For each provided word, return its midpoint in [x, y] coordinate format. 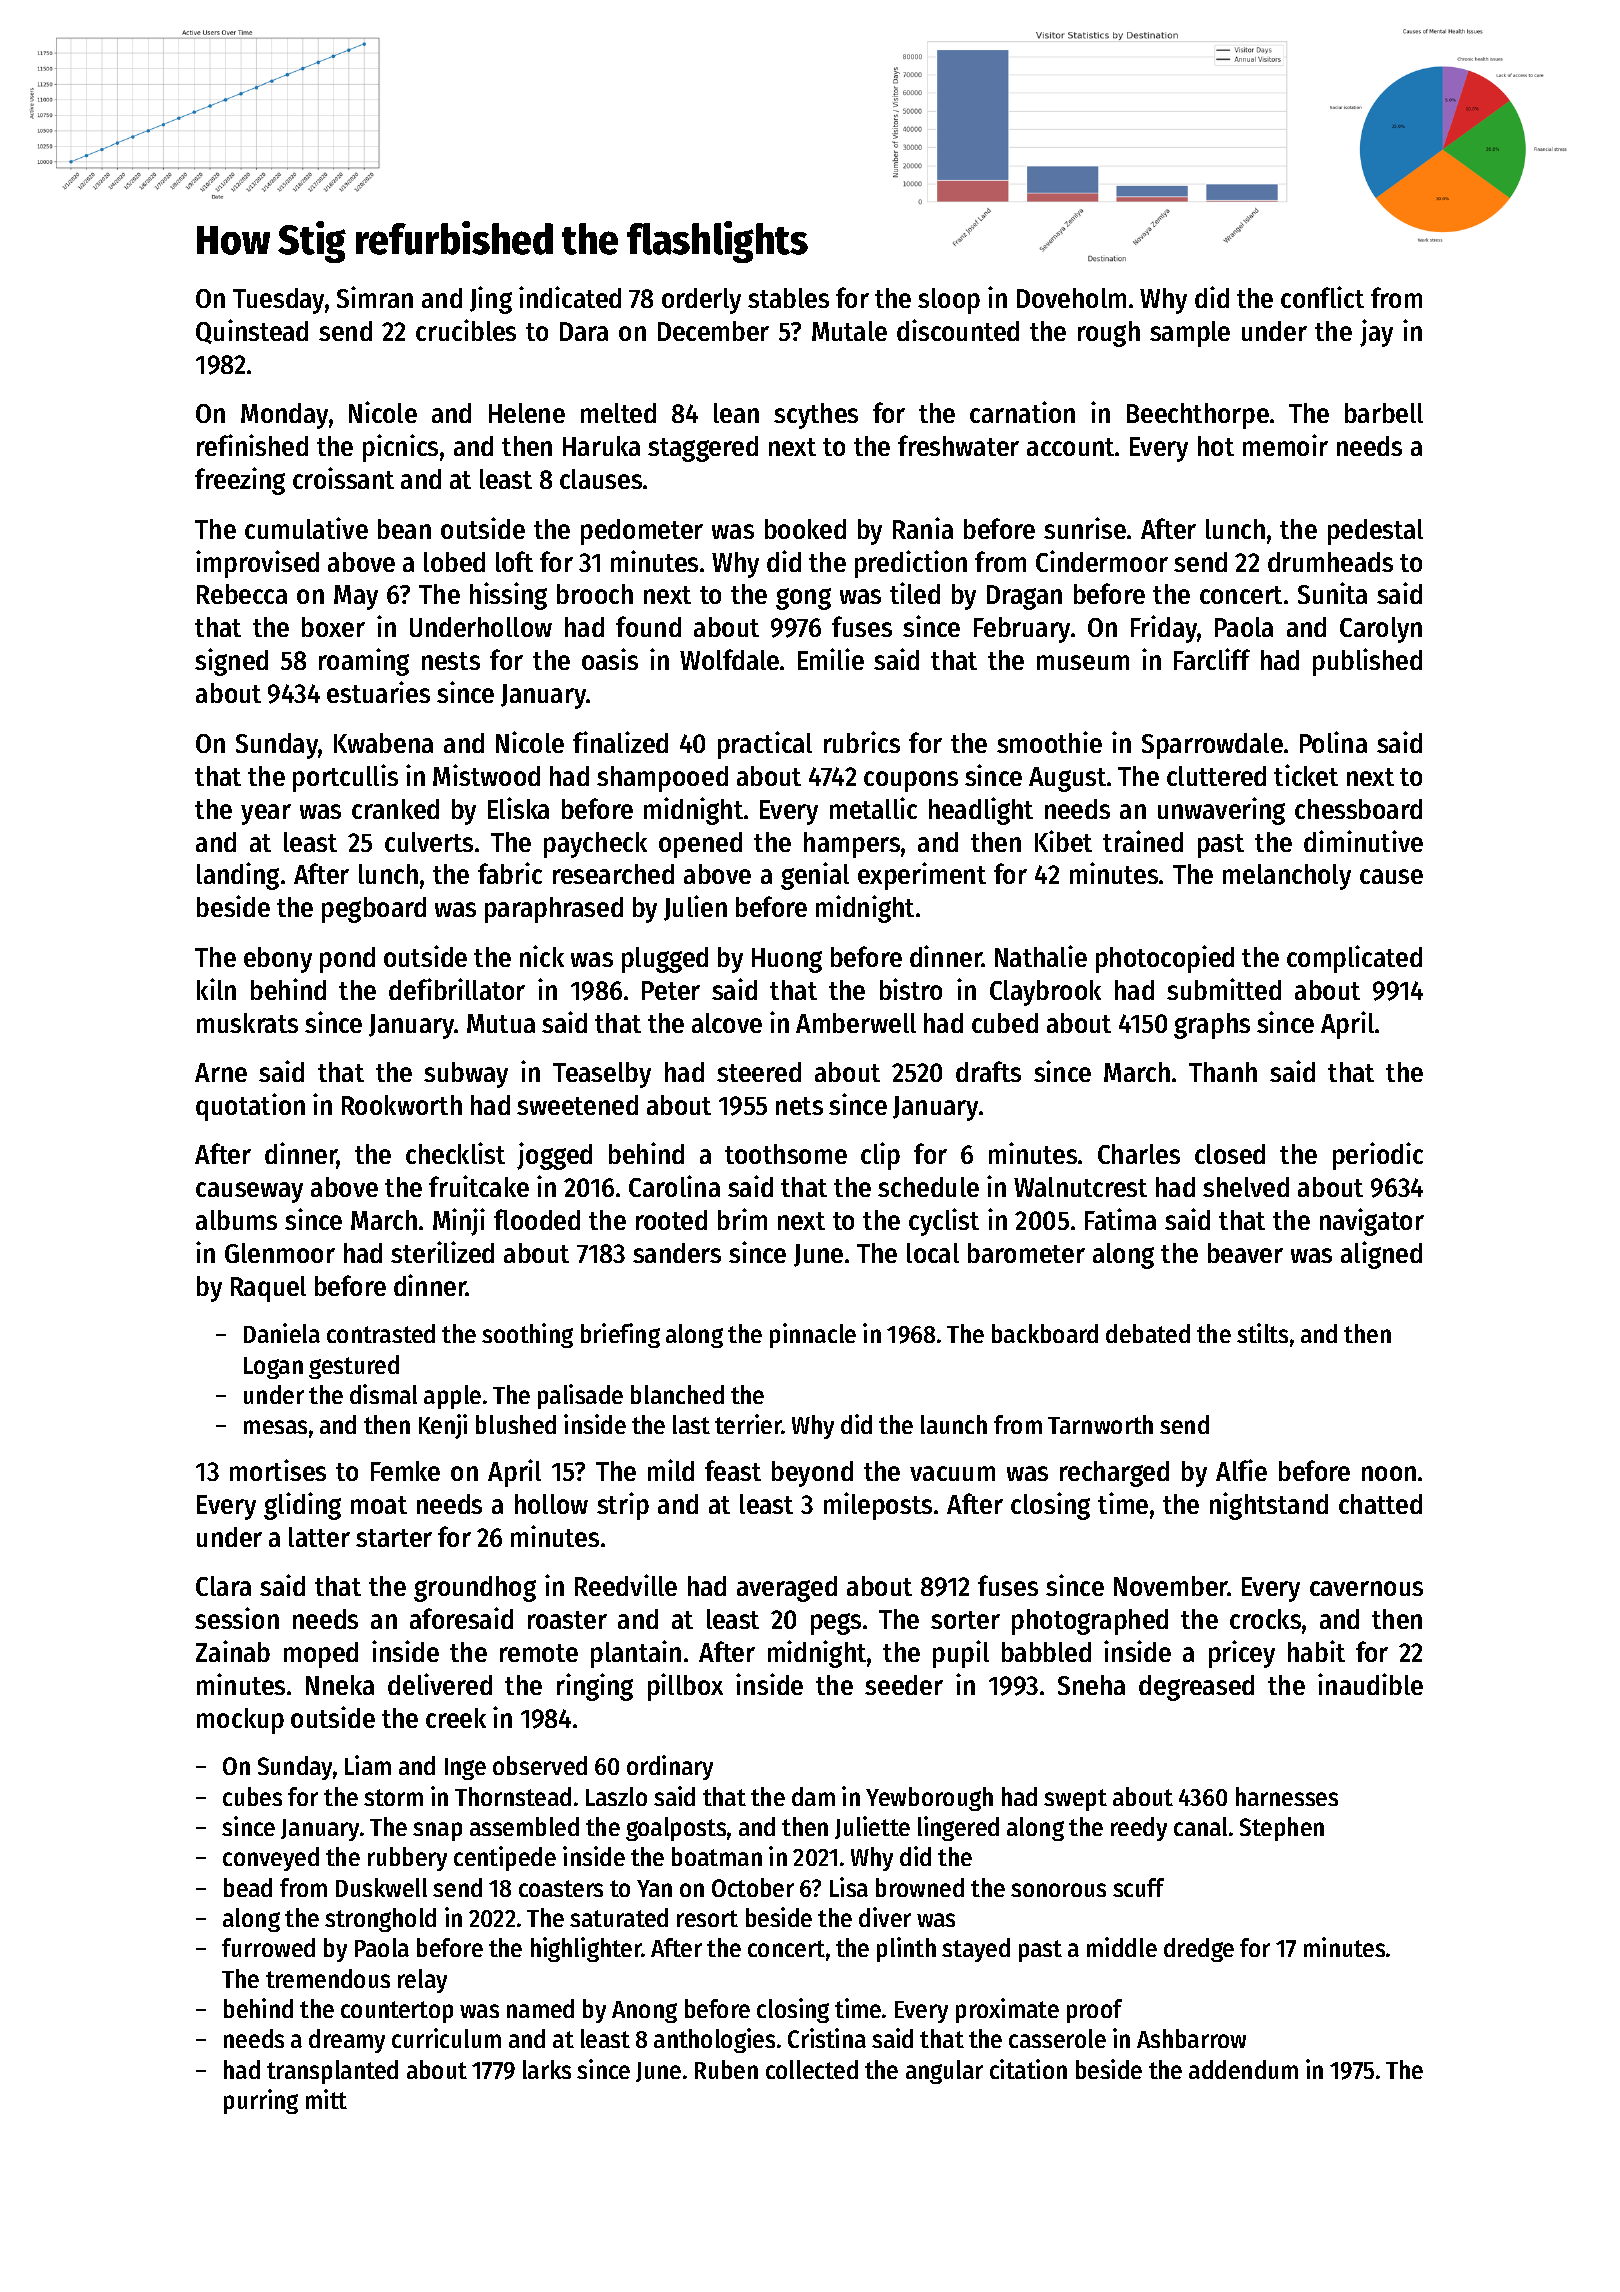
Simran [375, 297]
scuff [1138, 1887]
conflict [1322, 297]
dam [813, 1796]
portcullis [345, 778]
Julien [695, 908]
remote [539, 1653]
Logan [273, 1368]
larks [547, 2069]
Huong [787, 960]
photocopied [1165, 959]
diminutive [1363, 841]
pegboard [374, 910]
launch [954, 1424]
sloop [949, 301]
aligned [1381, 1255]
